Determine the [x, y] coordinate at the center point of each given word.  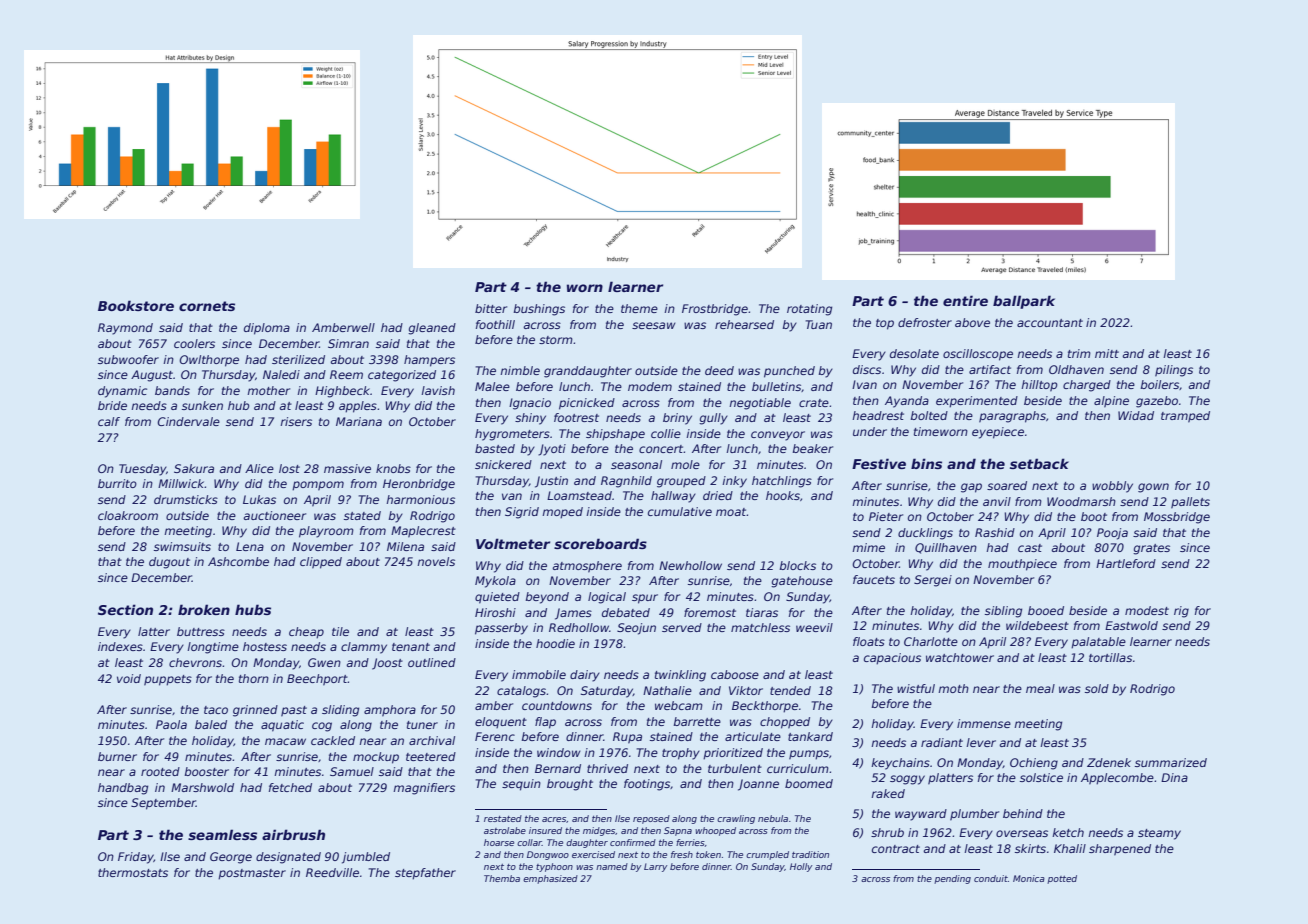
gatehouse [802, 582]
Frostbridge [715, 310]
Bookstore [136, 305]
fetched [290, 787]
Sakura [194, 468]
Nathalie [667, 690]
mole [685, 464]
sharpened [1120, 850]
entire [965, 300]
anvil [997, 501]
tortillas [1110, 657]
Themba [502, 878]
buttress [201, 631]
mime [868, 547]
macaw [285, 741]
